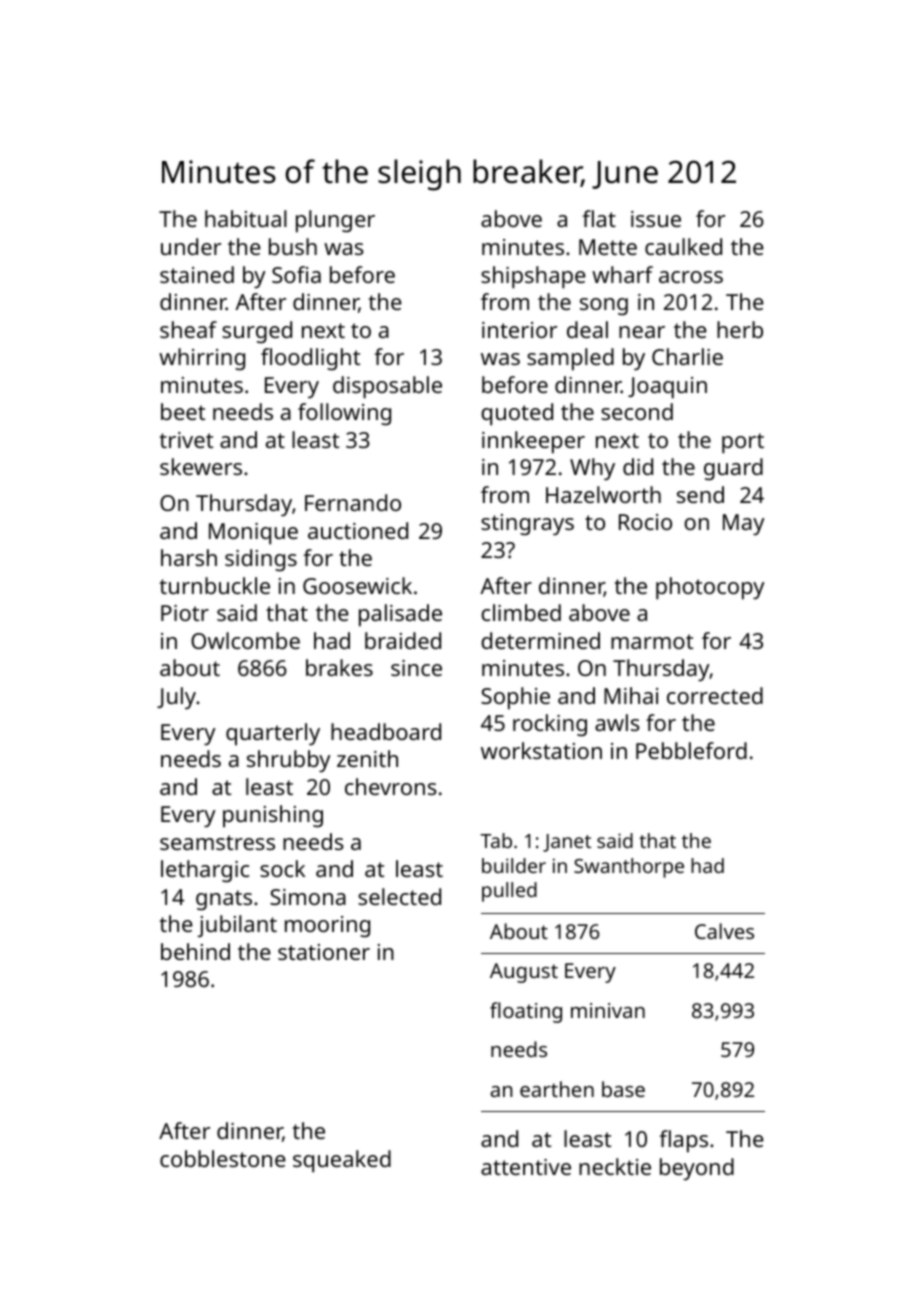 Image resolution: width=924 pixels, height=1311 pixels. What do you see at coordinates (515, 698) in the screenshot?
I see `Sophie` at bounding box center [515, 698].
